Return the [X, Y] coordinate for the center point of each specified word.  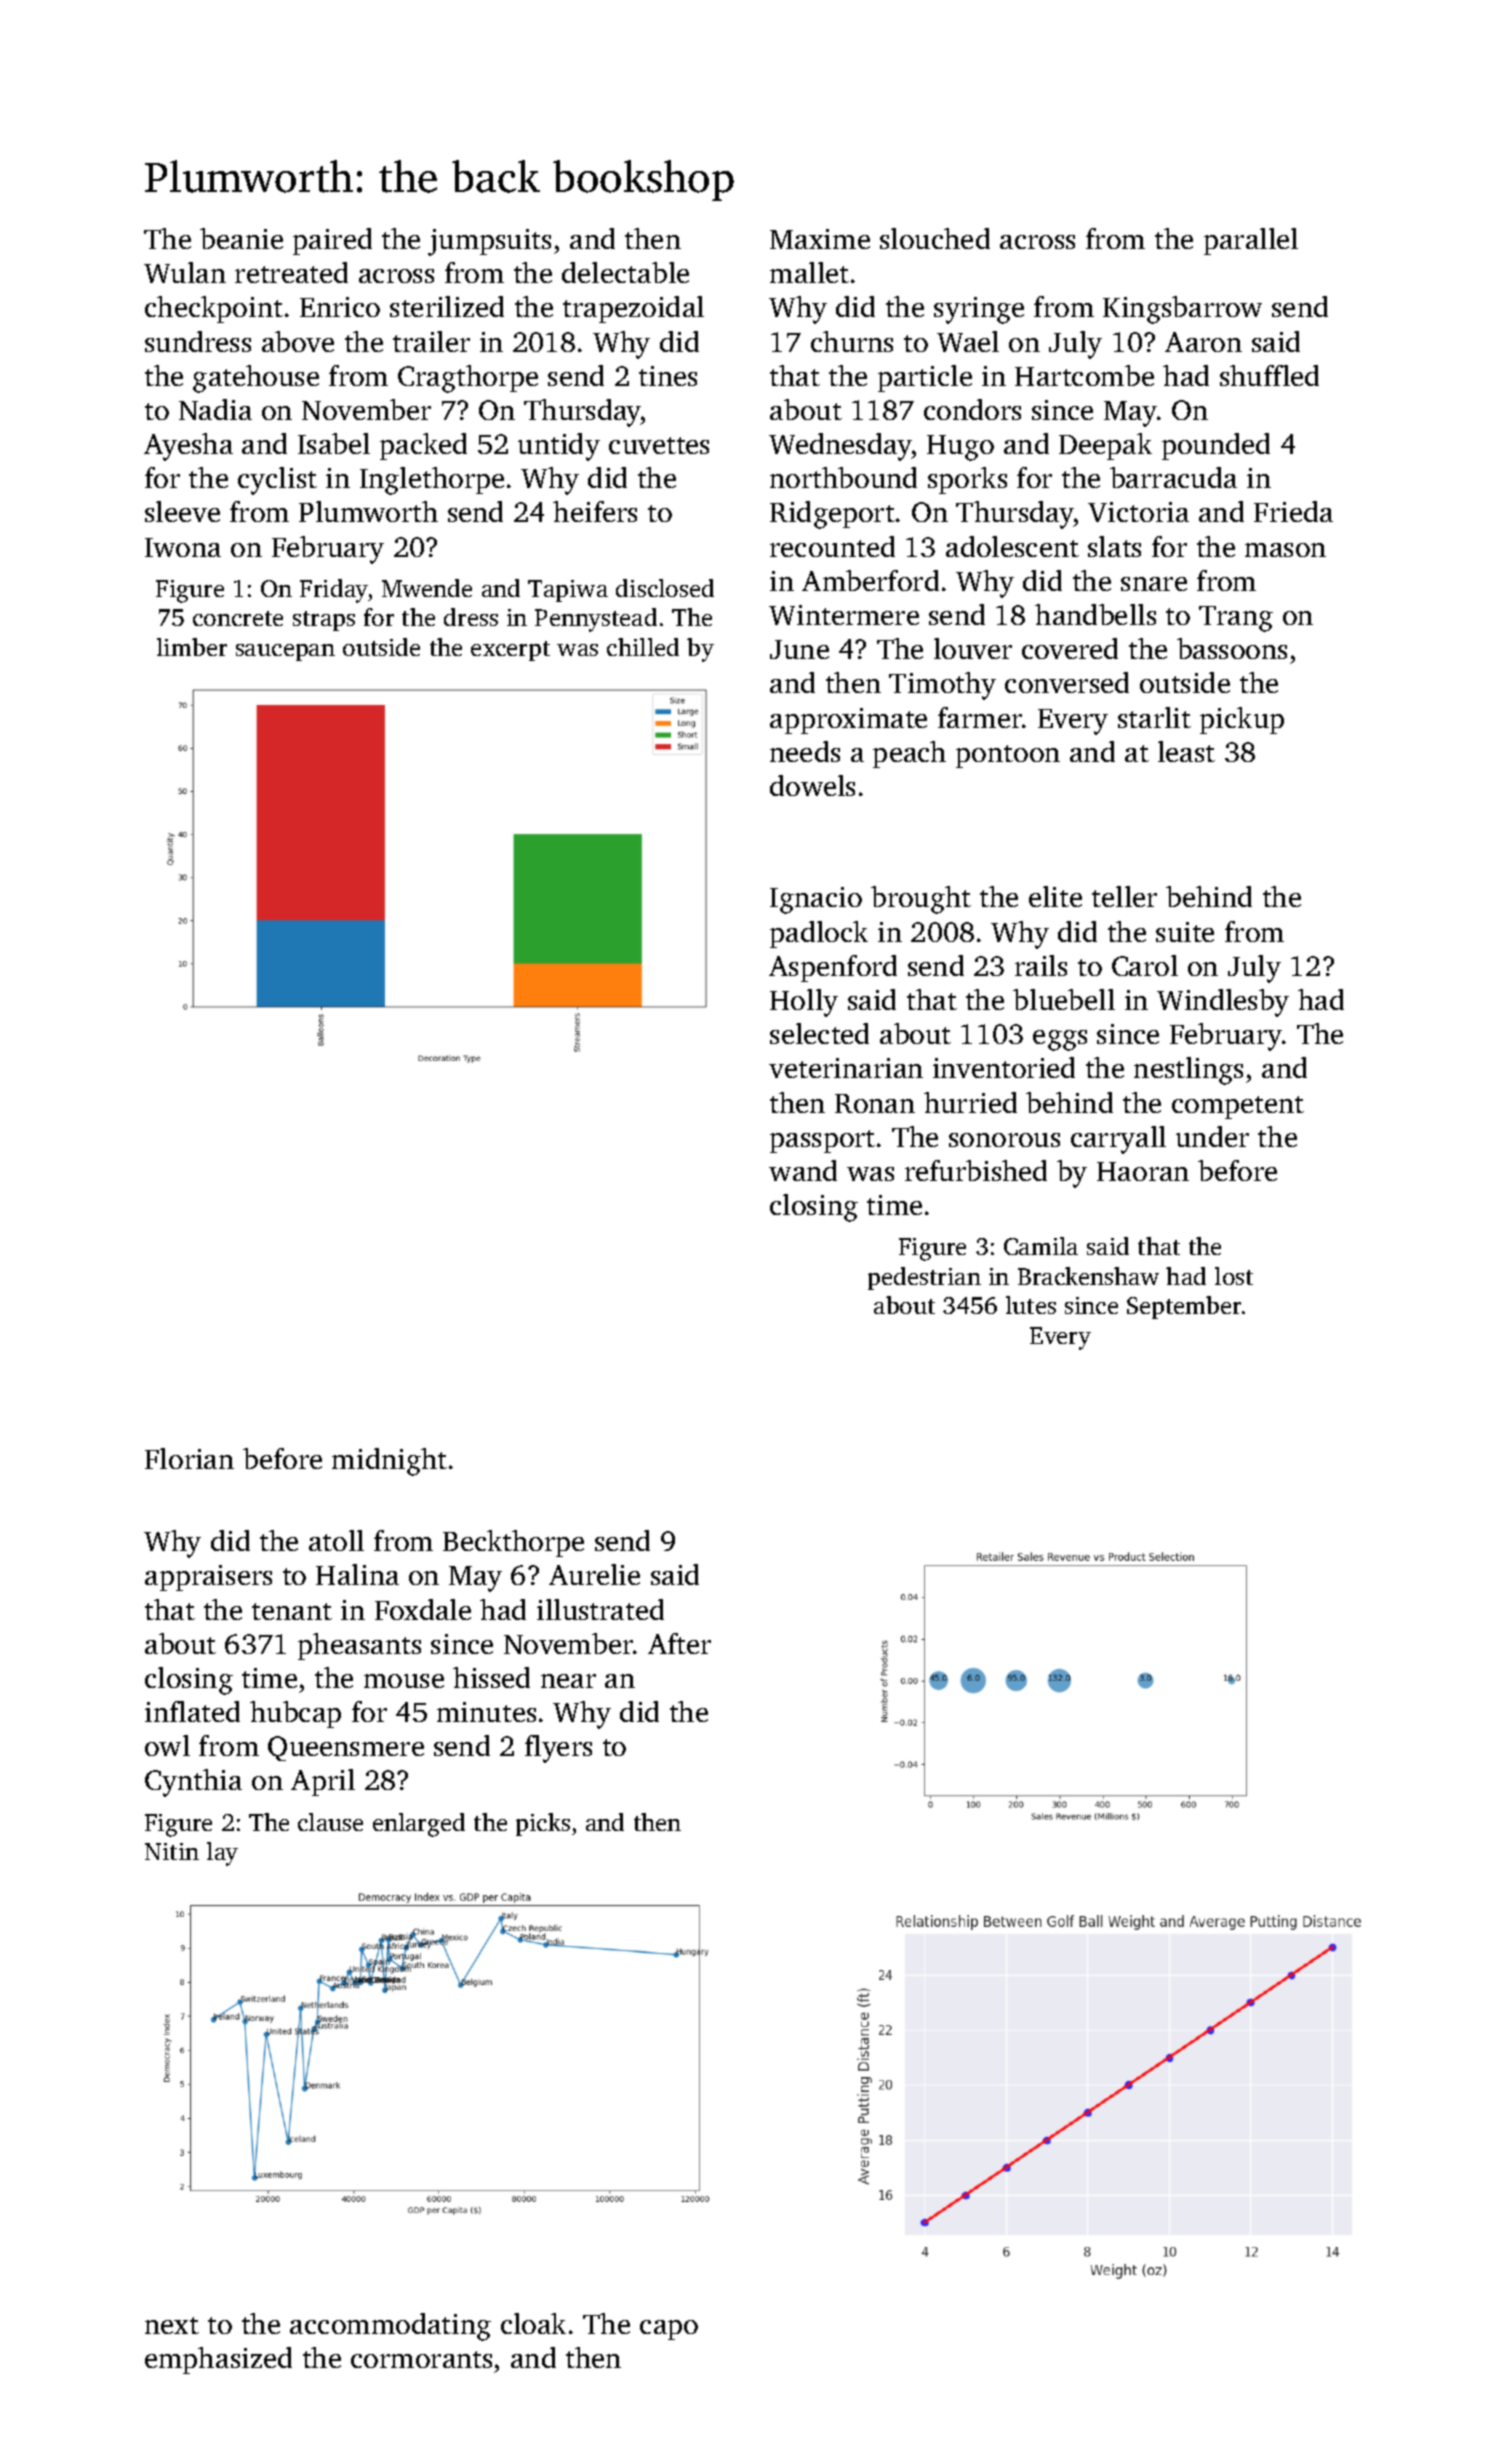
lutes [1031, 1305]
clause [330, 1822]
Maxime [820, 239]
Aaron [1203, 342]
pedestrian [924, 1278]
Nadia [215, 409]
